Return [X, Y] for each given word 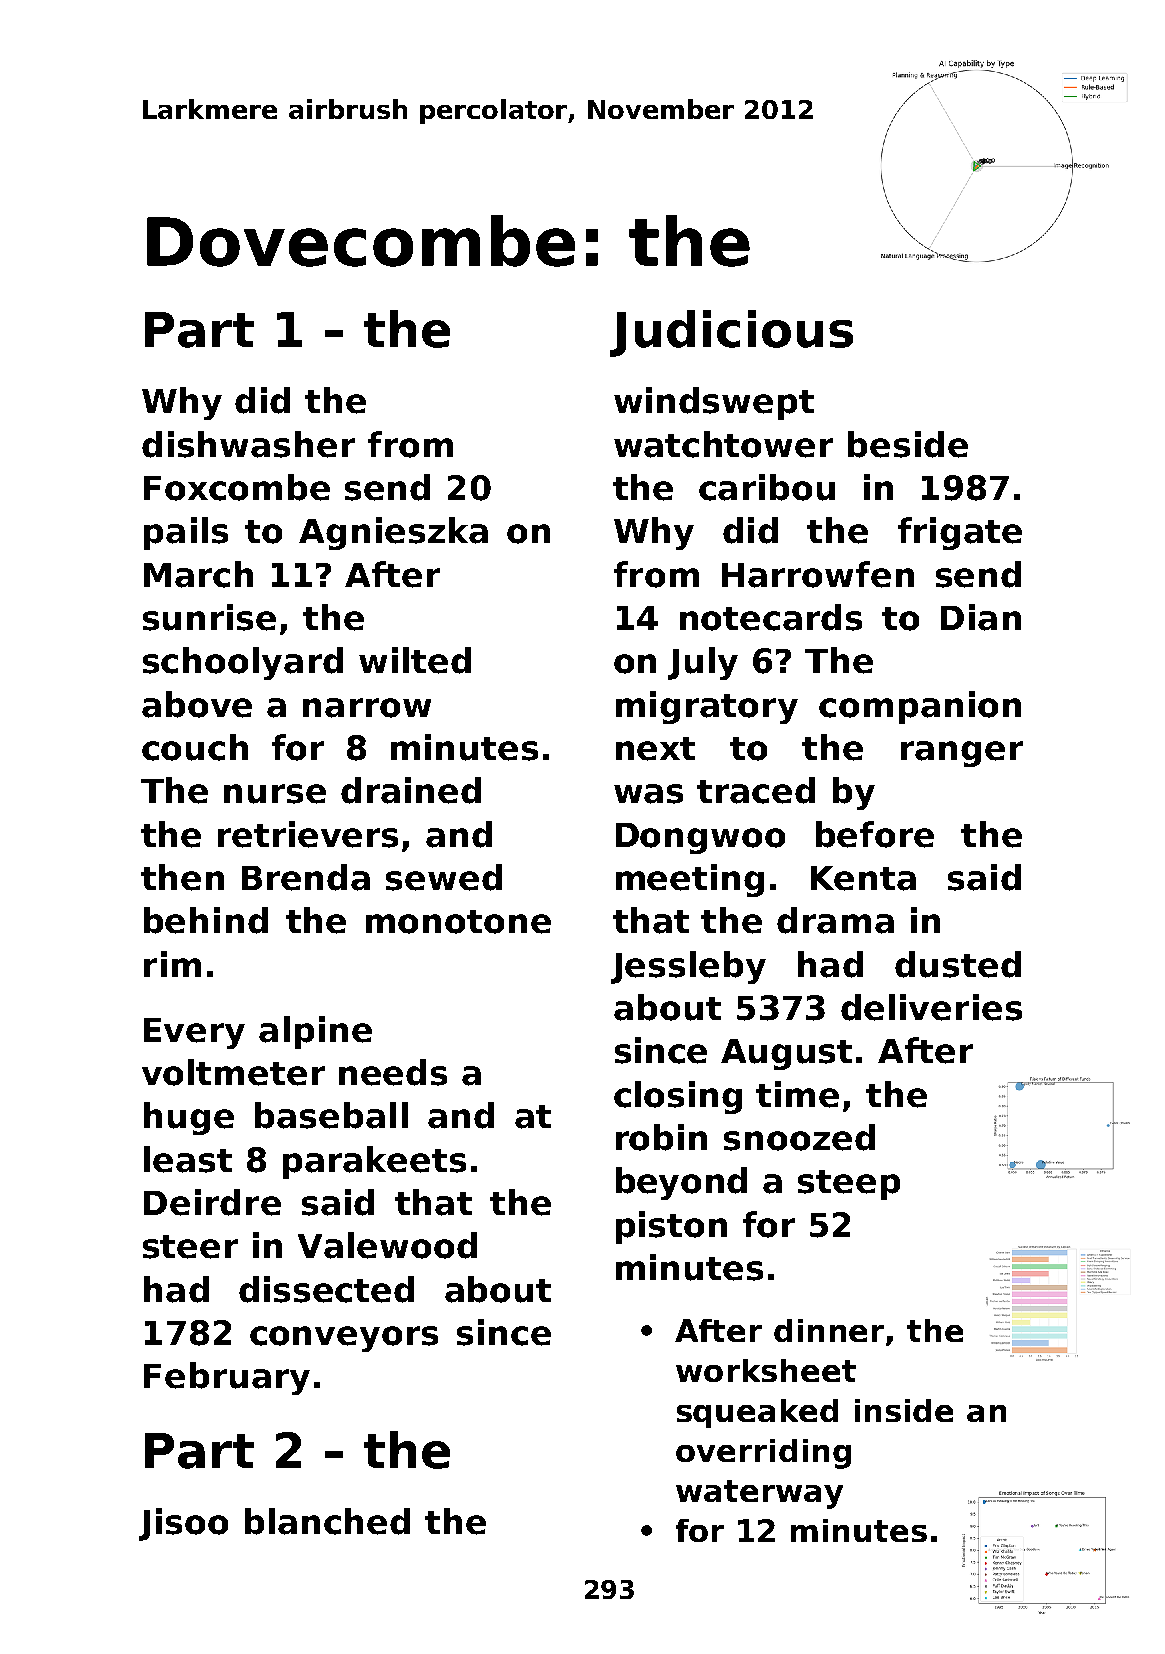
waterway [759, 1494]
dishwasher [248, 444]
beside [908, 444]
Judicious [731, 333]
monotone [458, 922]
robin [661, 1137]
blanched [327, 1521]
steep [849, 1185]
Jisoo [183, 1524]
